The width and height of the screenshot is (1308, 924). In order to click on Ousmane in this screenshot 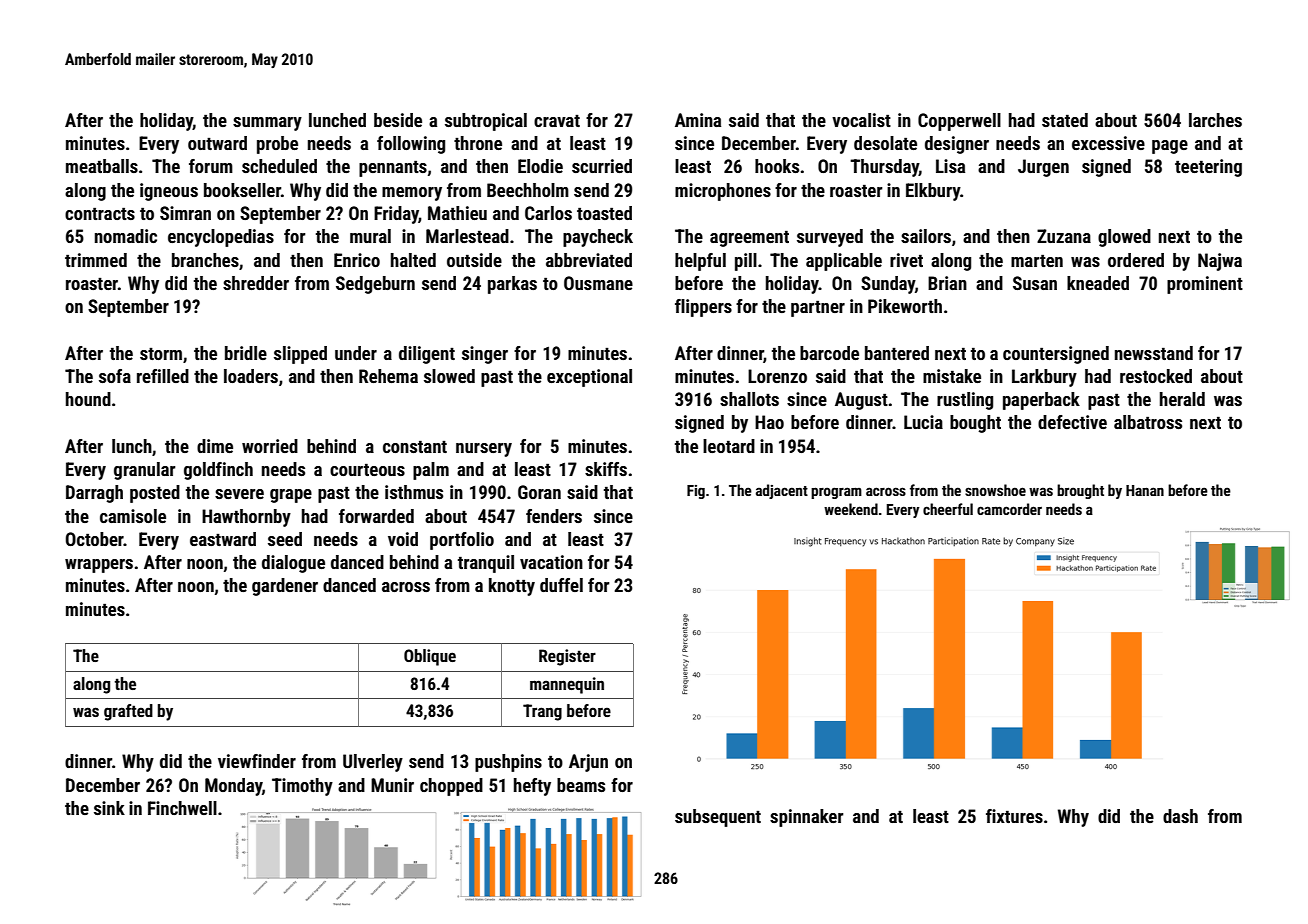, I will do `click(598, 283)`.
